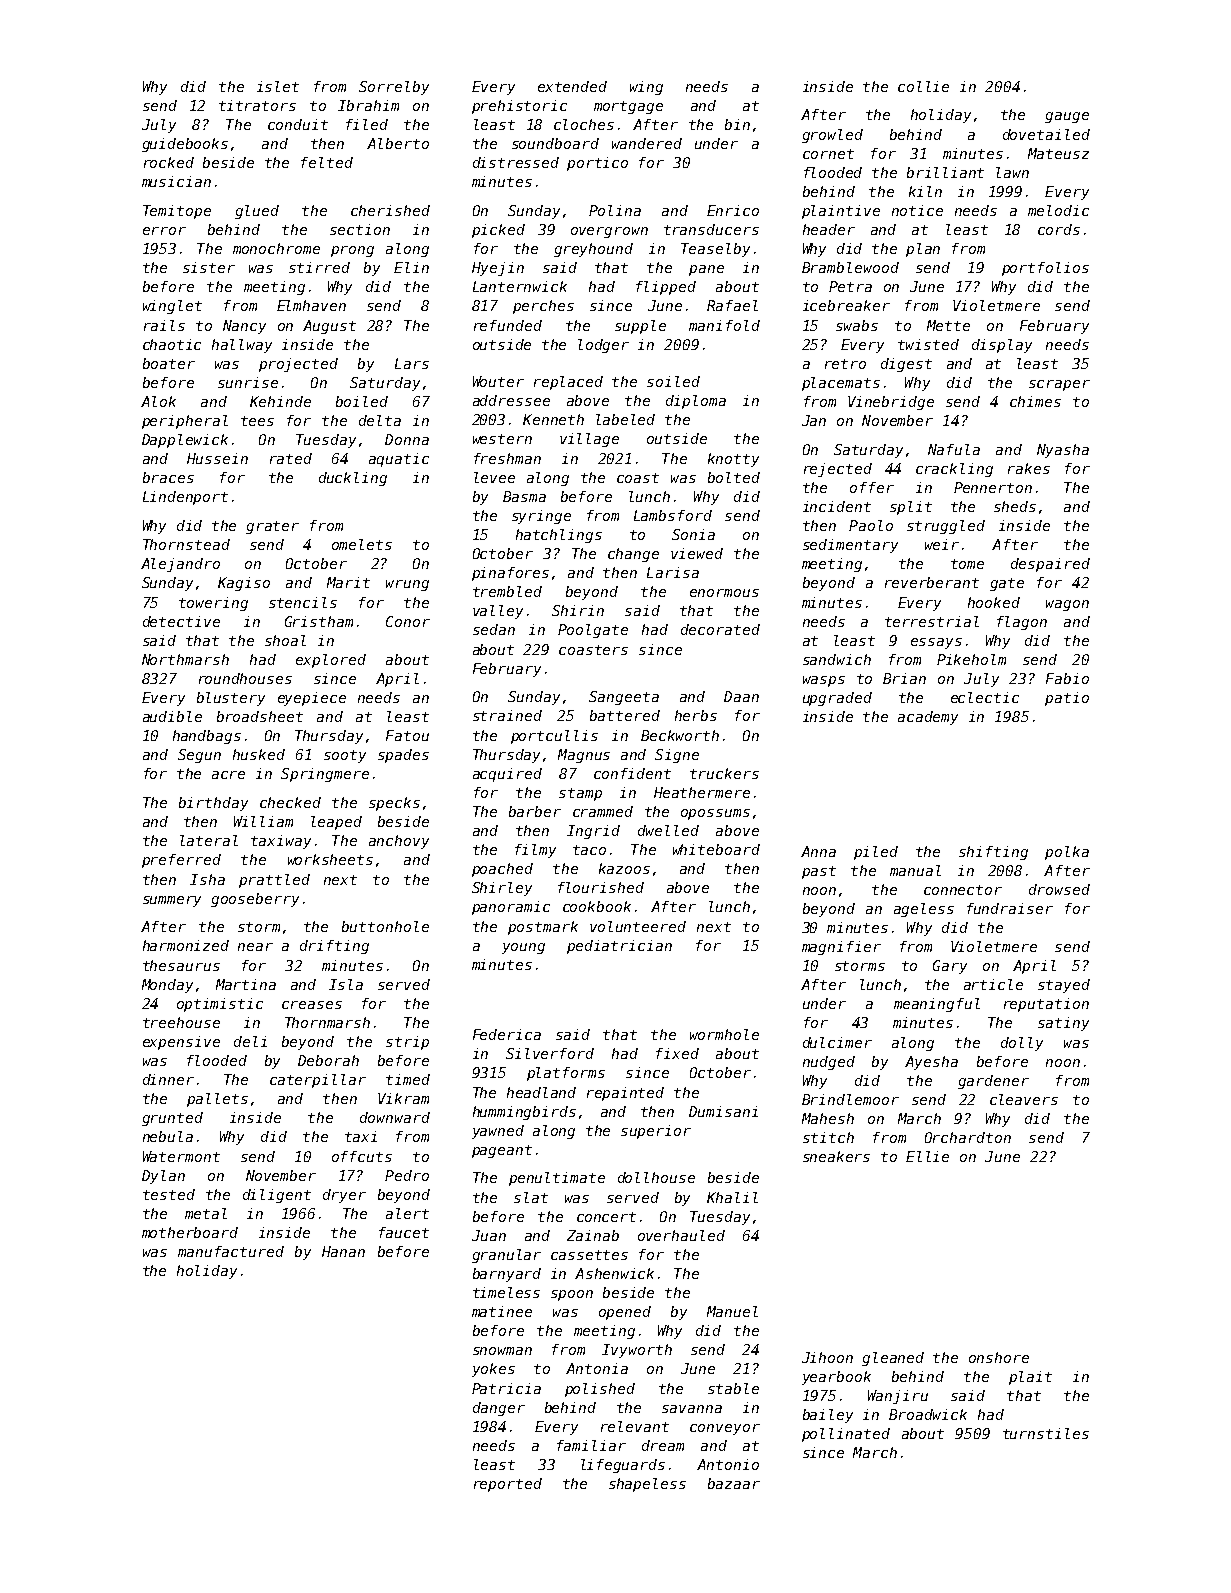  Describe the element at coordinates (1058, 153) in the screenshot. I see `Mateusz` at that location.
